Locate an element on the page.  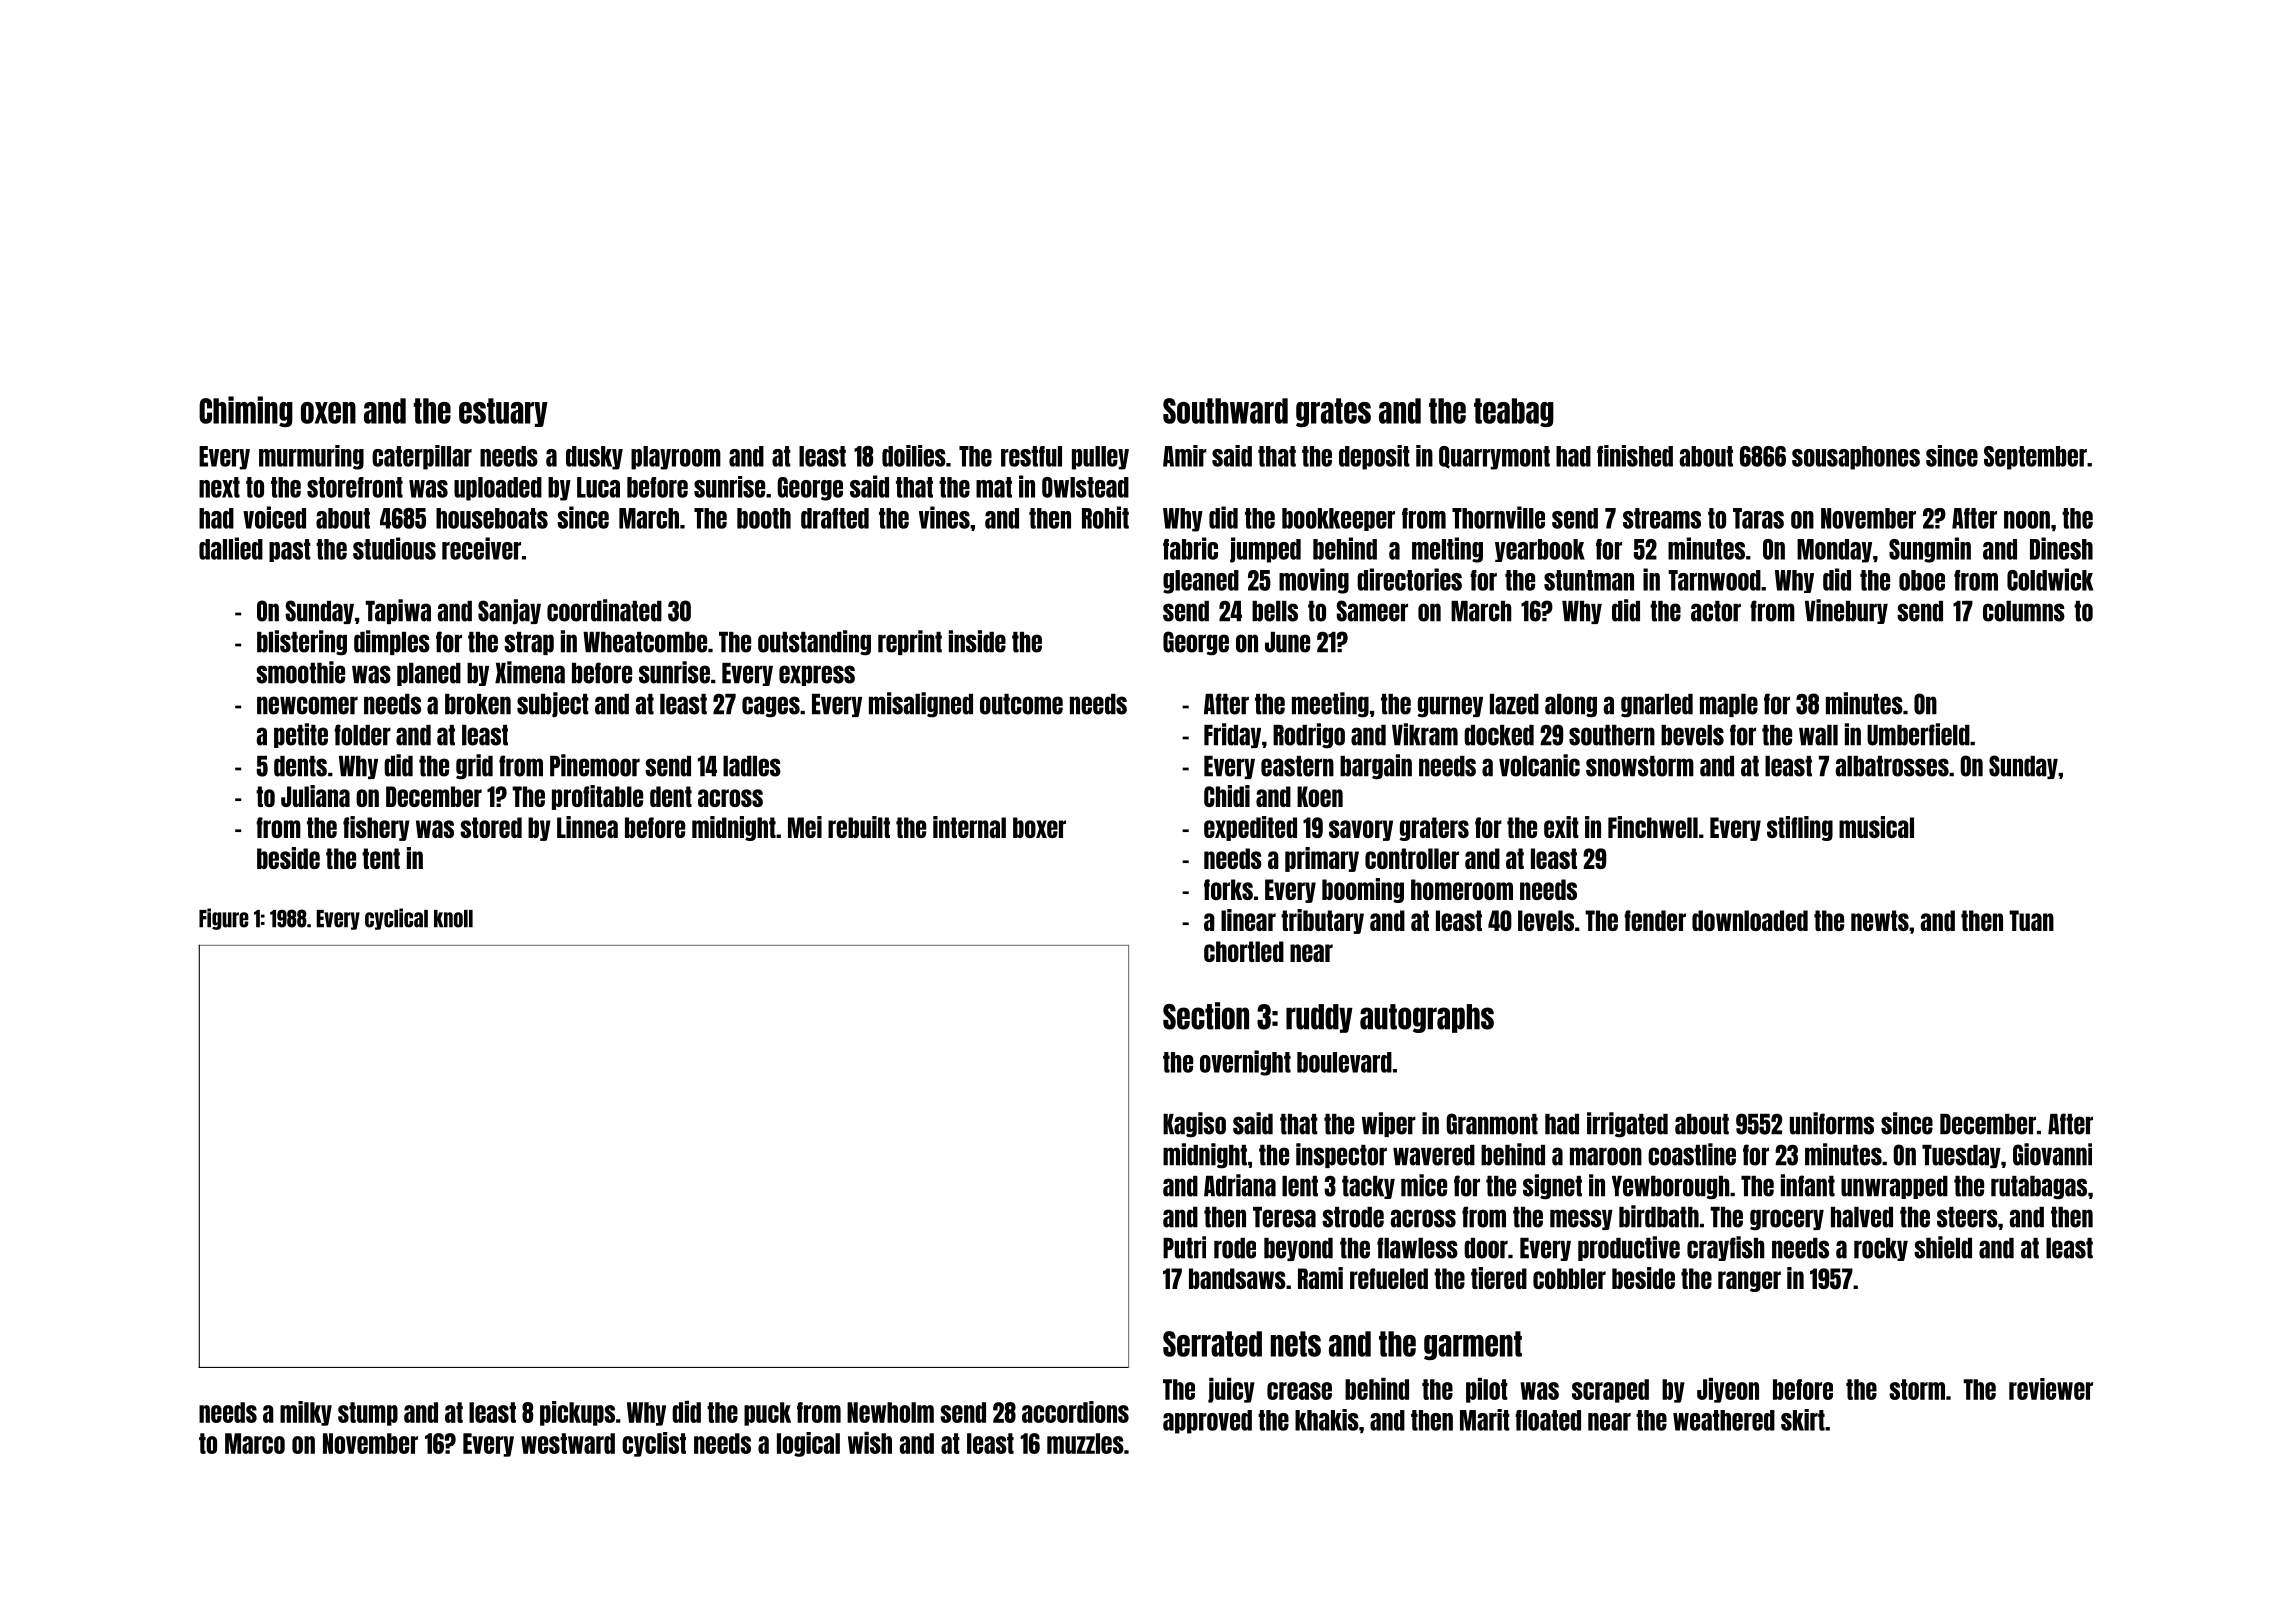
milky is located at coordinates (306, 1413).
